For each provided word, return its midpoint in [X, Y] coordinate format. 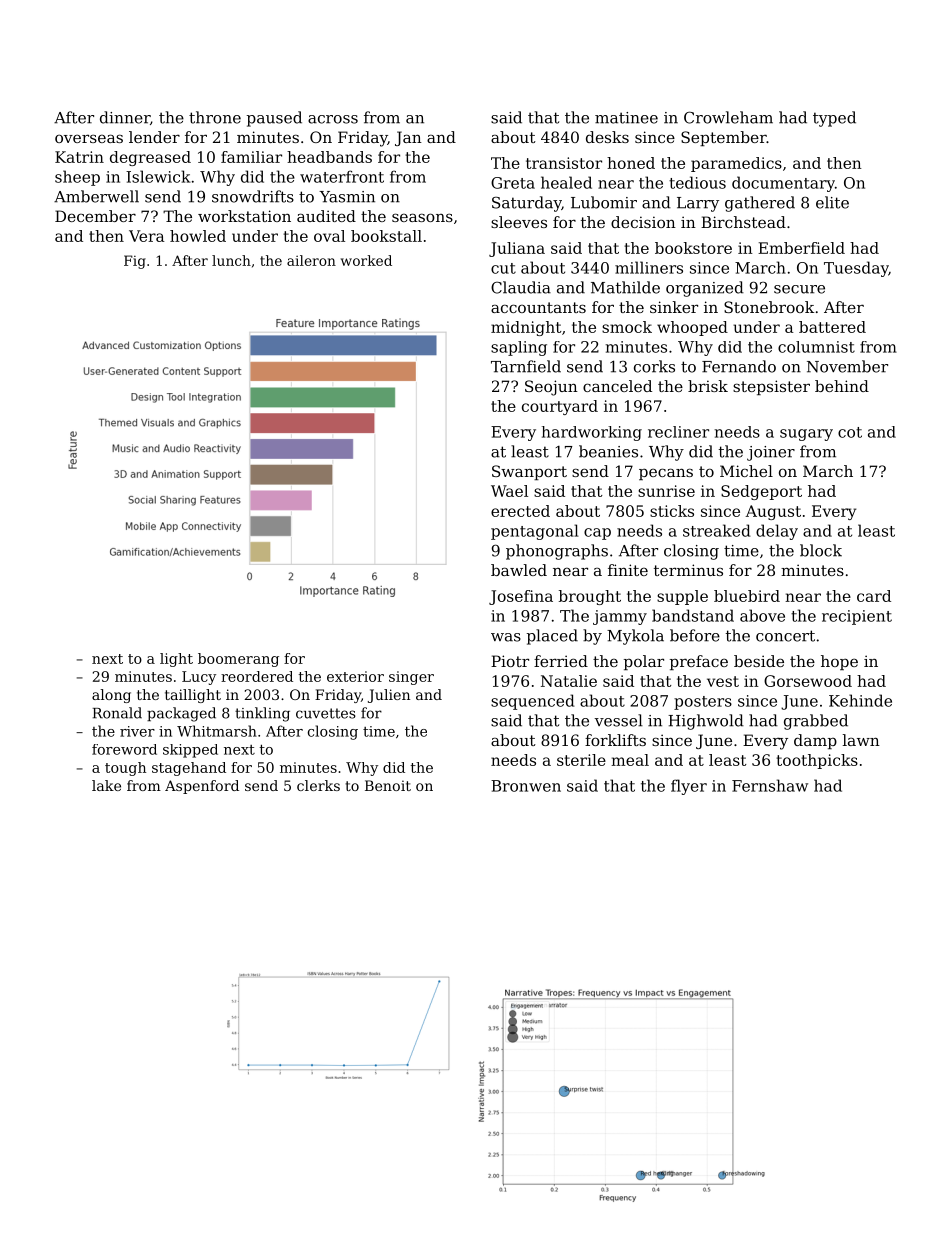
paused [274, 119]
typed [834, 119]
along [111, 696]
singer [411, 678]
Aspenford [202, 787]
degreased [150, 158]
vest [723, 681]
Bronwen [526, 786]
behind [842, 386]
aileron [311, 260]
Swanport [529, 472]
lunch [231, 260]
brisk [708, 386]
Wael [509, 491]
